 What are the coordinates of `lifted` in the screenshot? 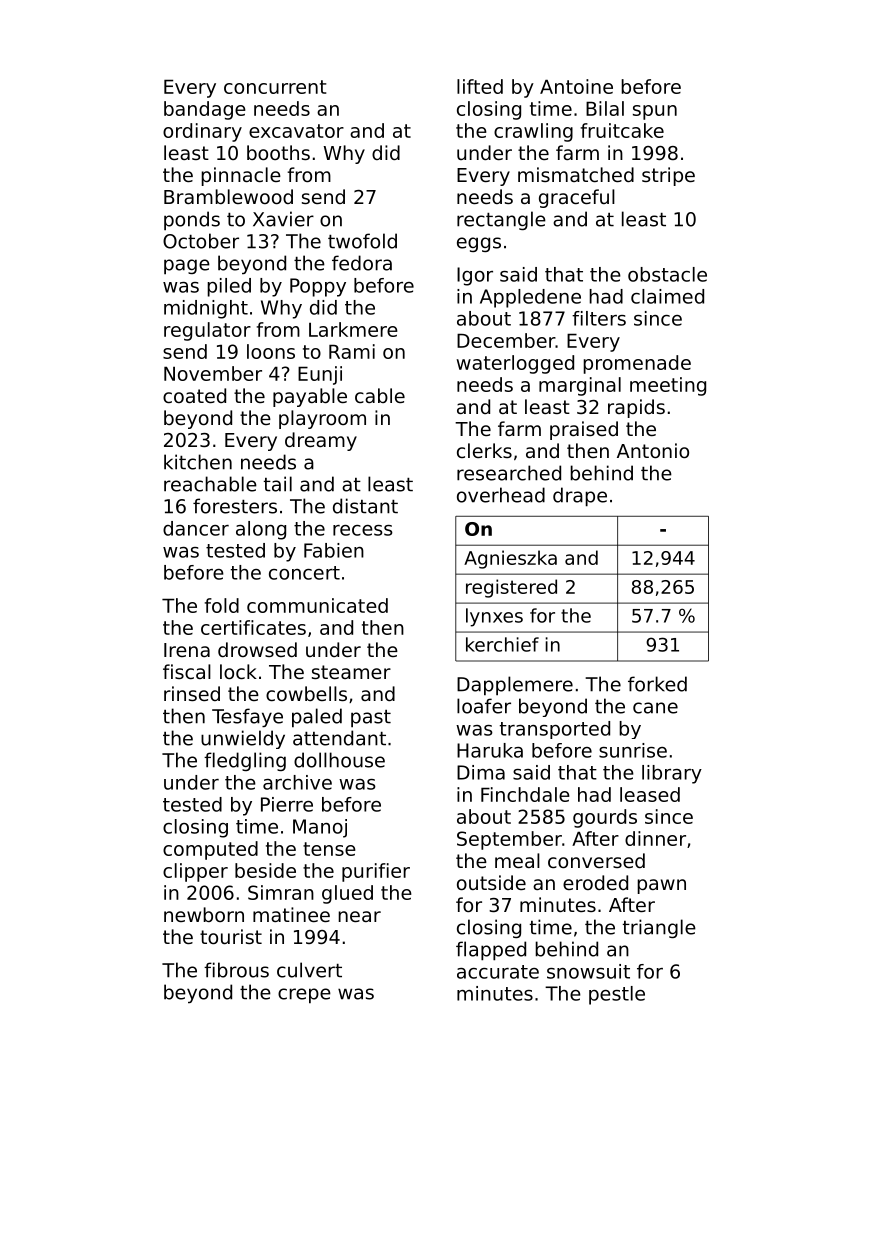 It's located at (480, 86).
